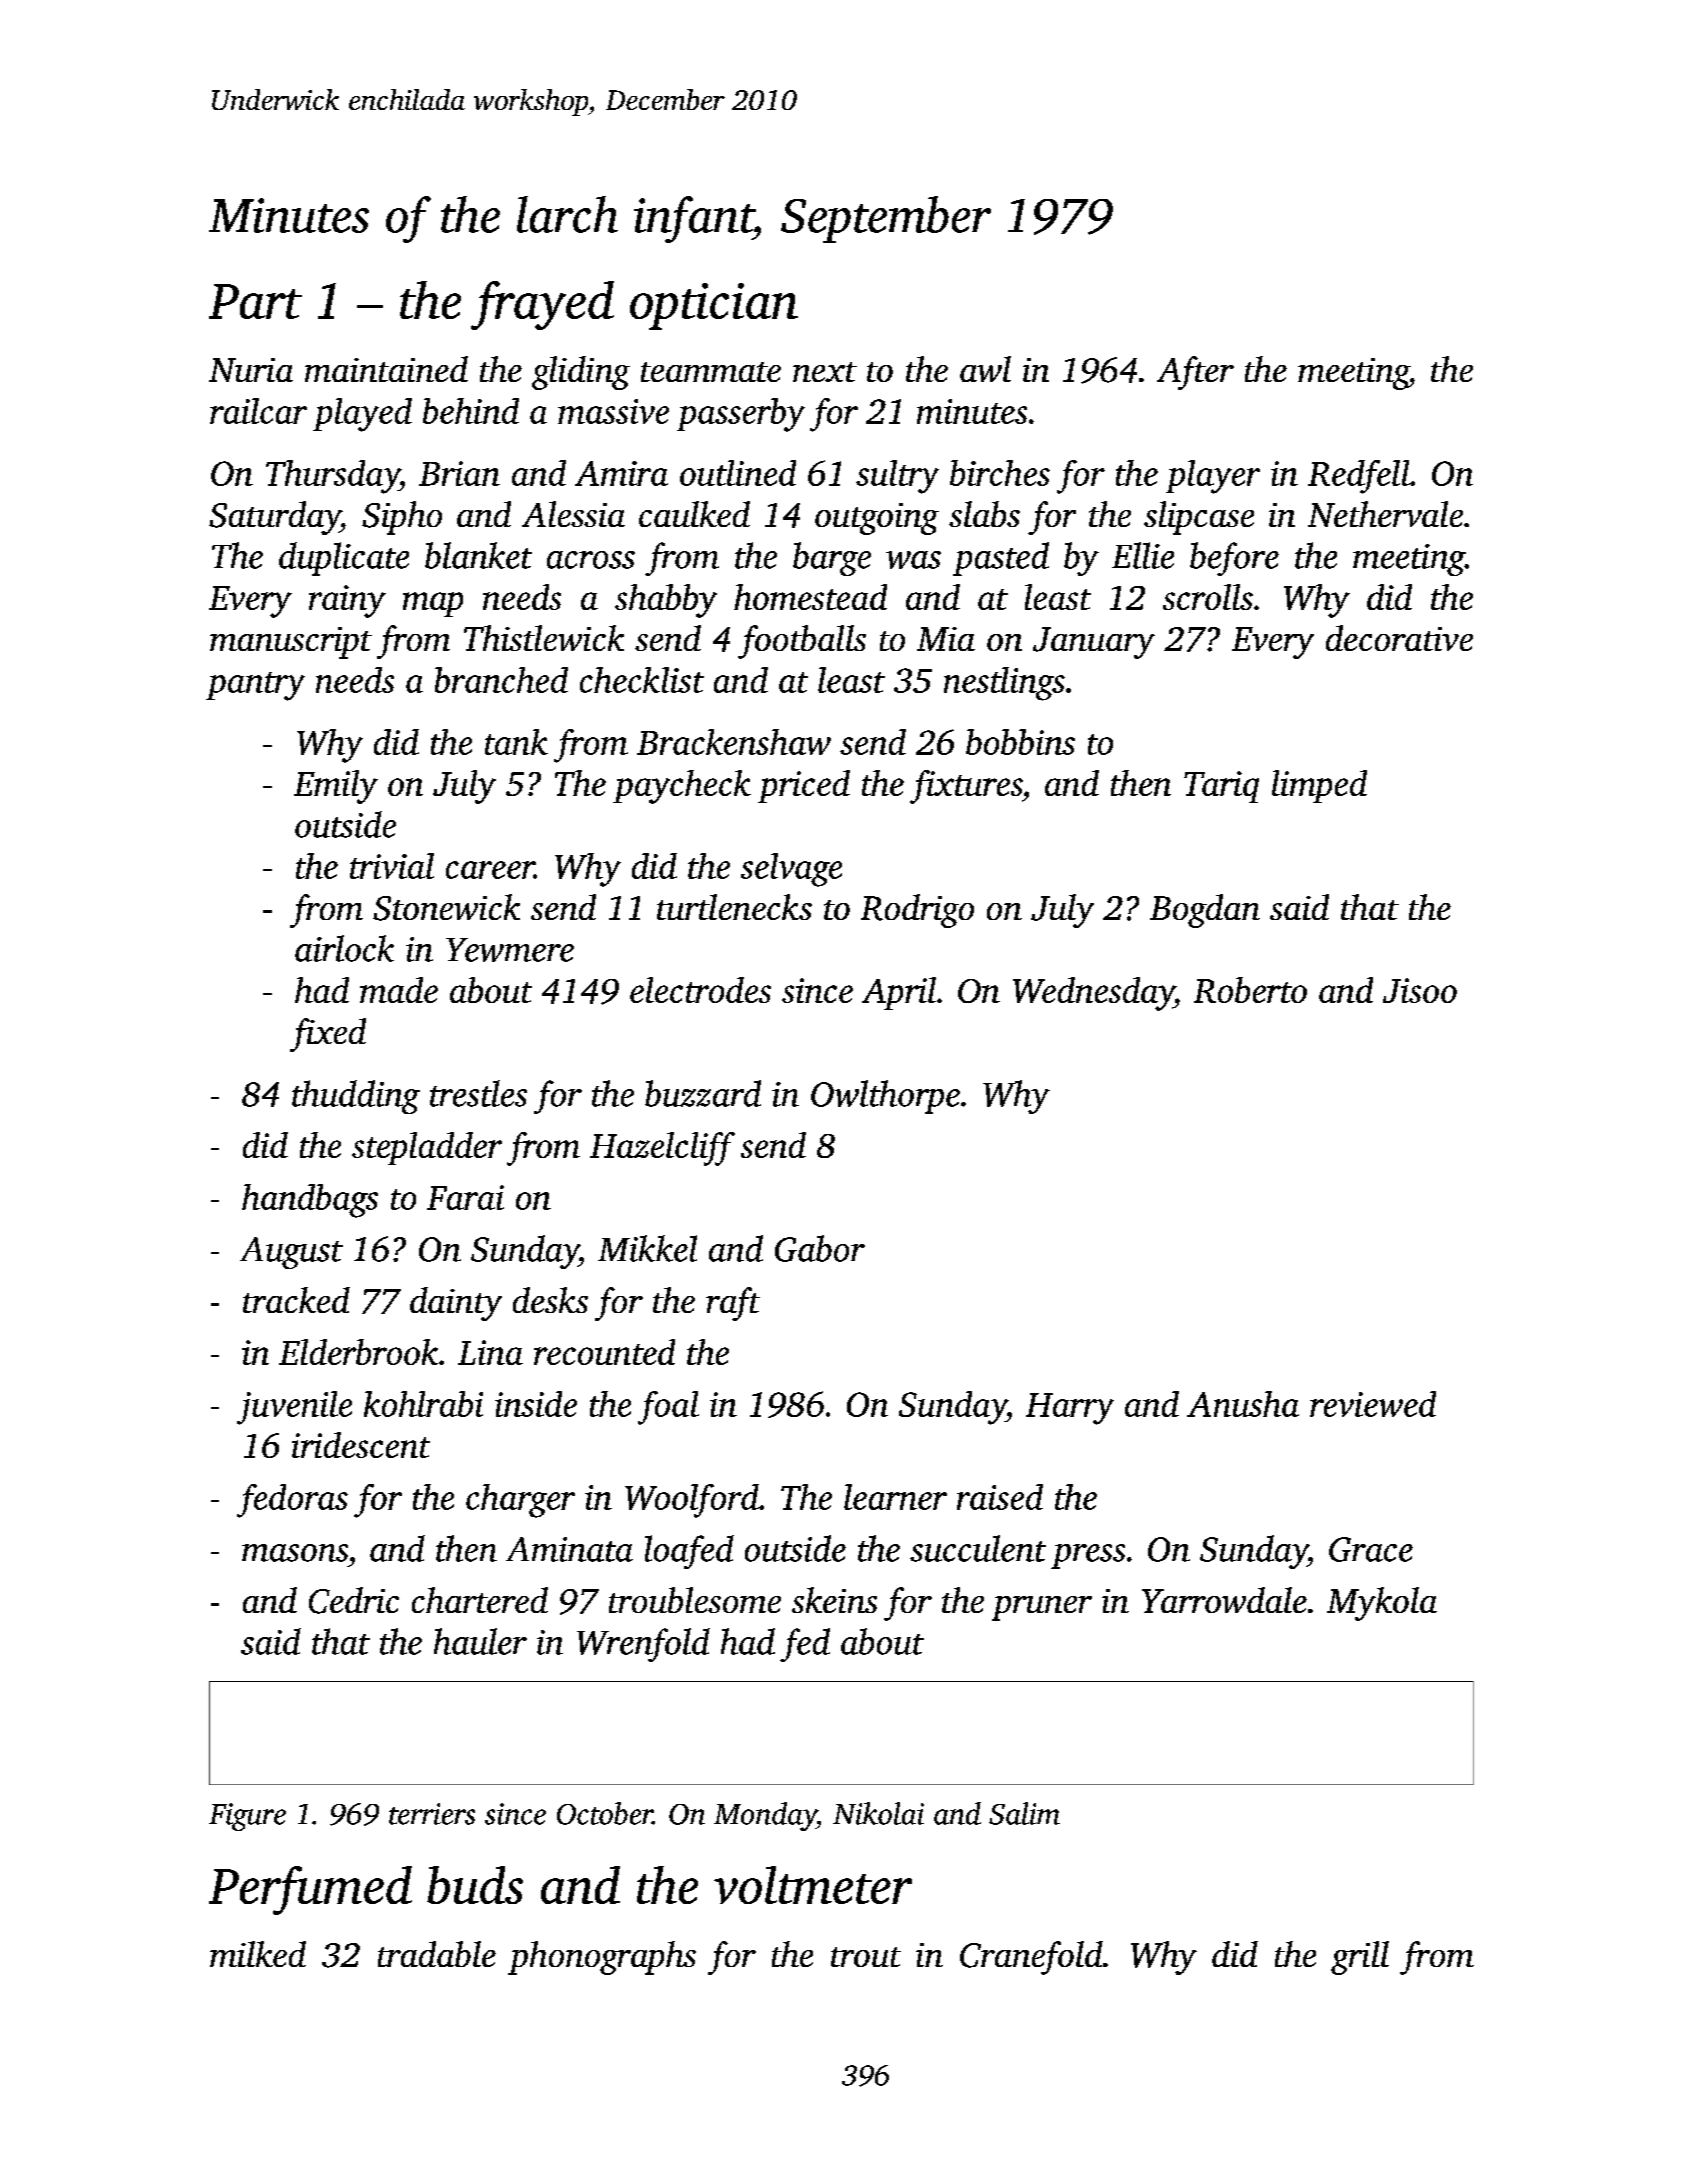  I want to click on phonographs, so click(602, 1958).
